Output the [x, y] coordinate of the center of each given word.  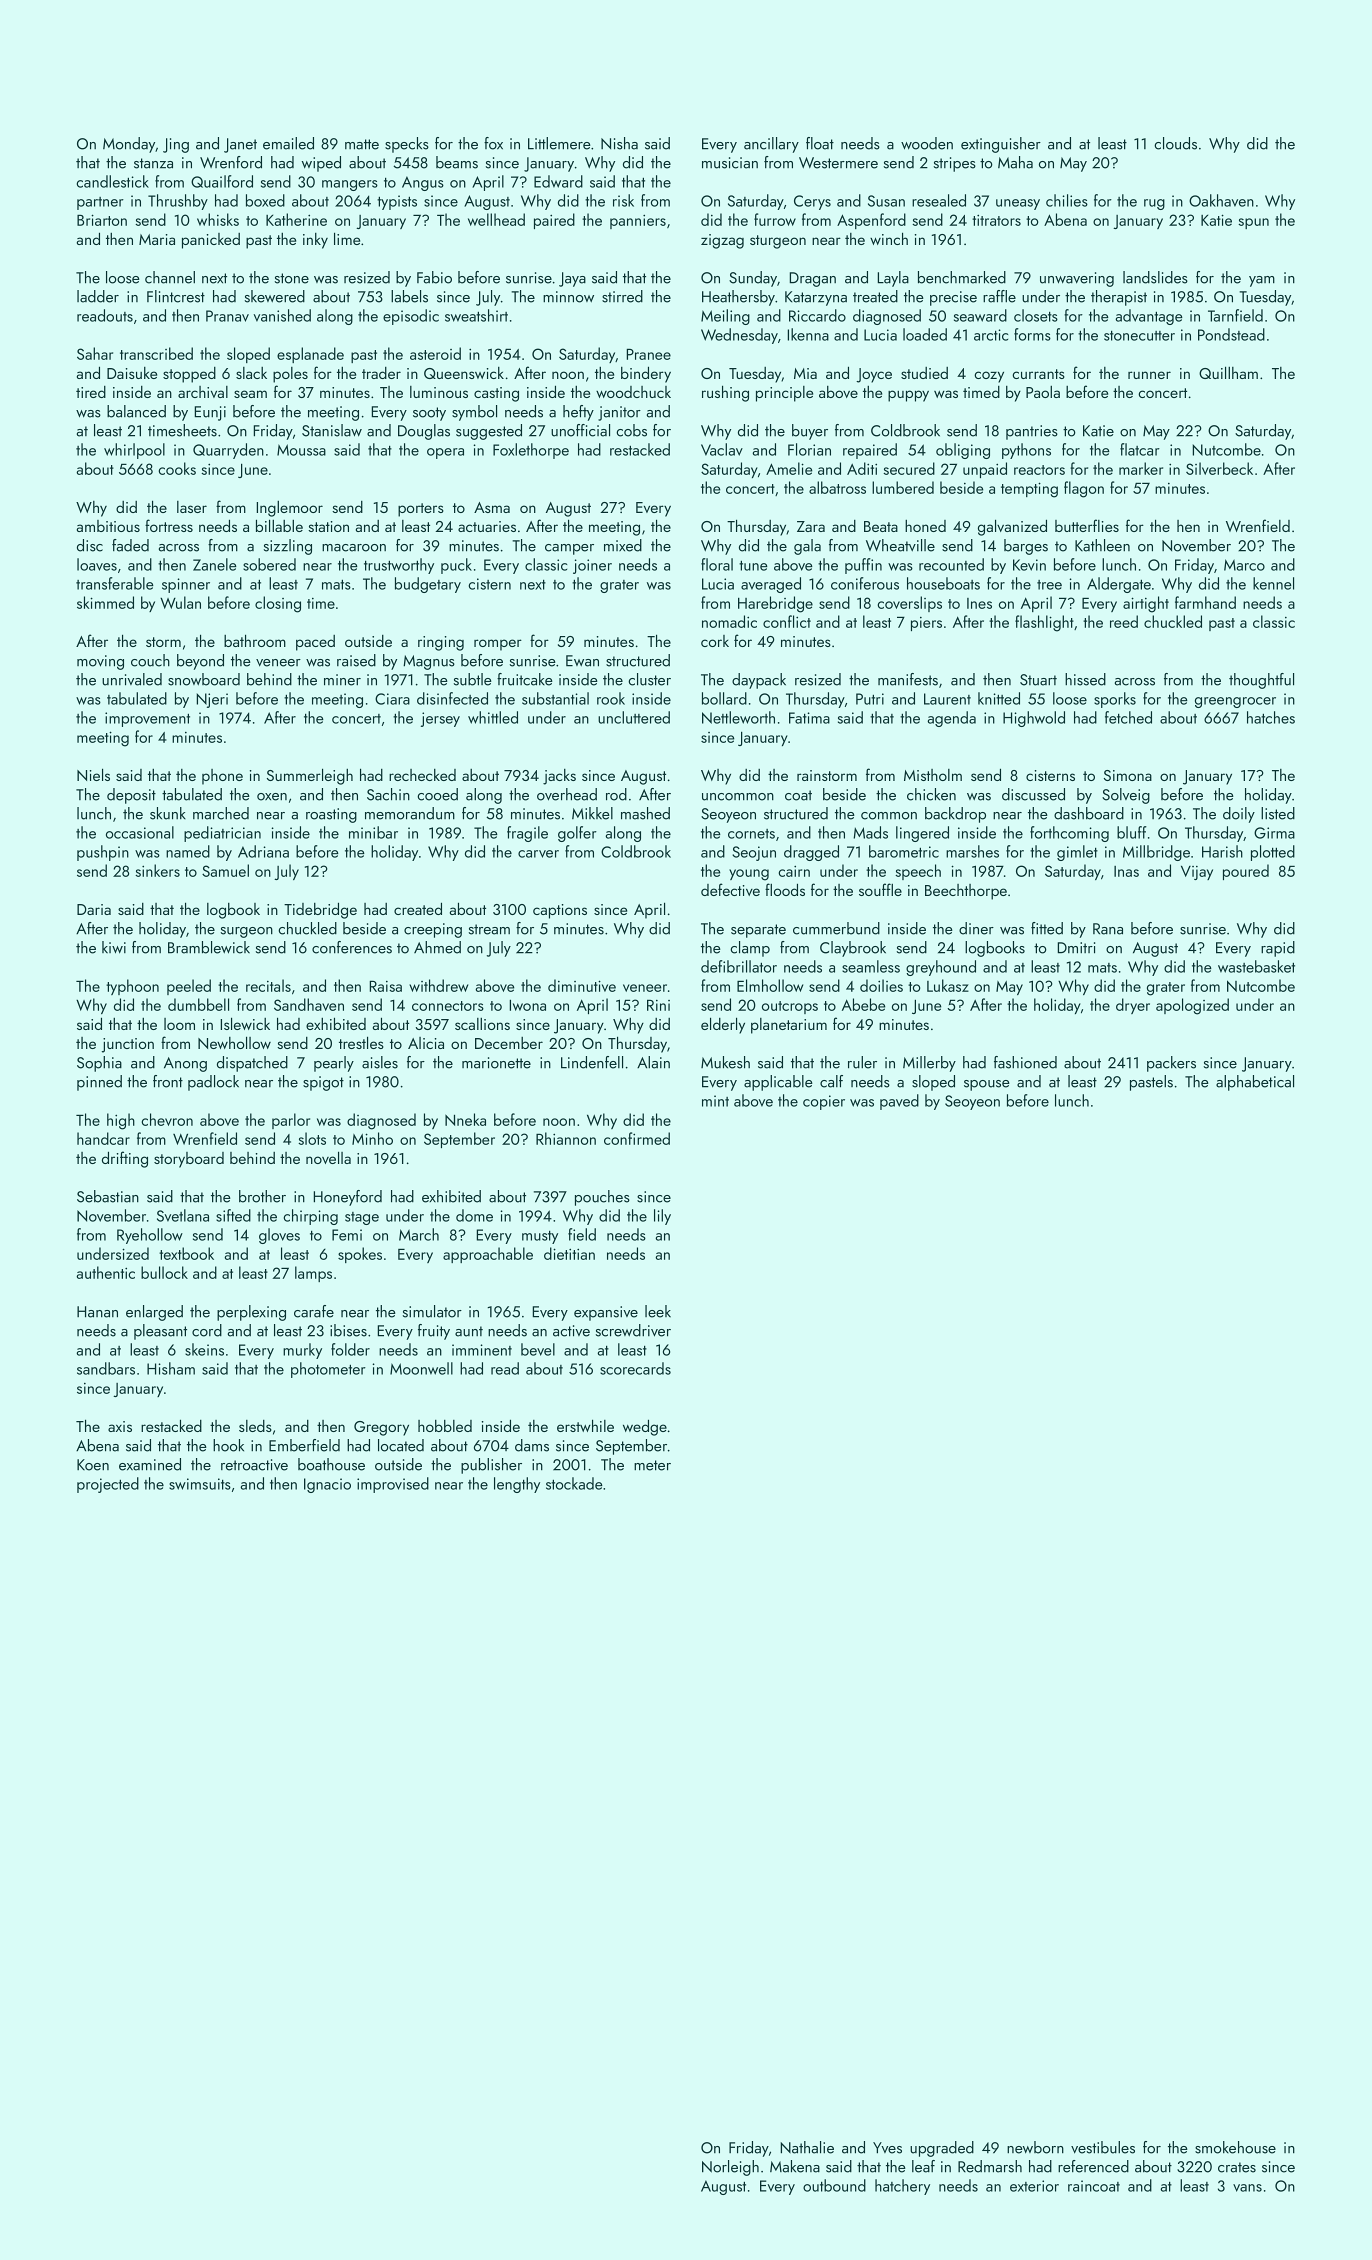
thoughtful [1261, 681]
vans [1247, 2188]
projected [108, 1485]
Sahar [95, 353]
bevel [538, 1349]
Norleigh [730, 2168]
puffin [863, 566]
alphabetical [1255, 1083]
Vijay [1197, 873]
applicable [778, 1083]
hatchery [902, 2187]
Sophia [99, 1064]
